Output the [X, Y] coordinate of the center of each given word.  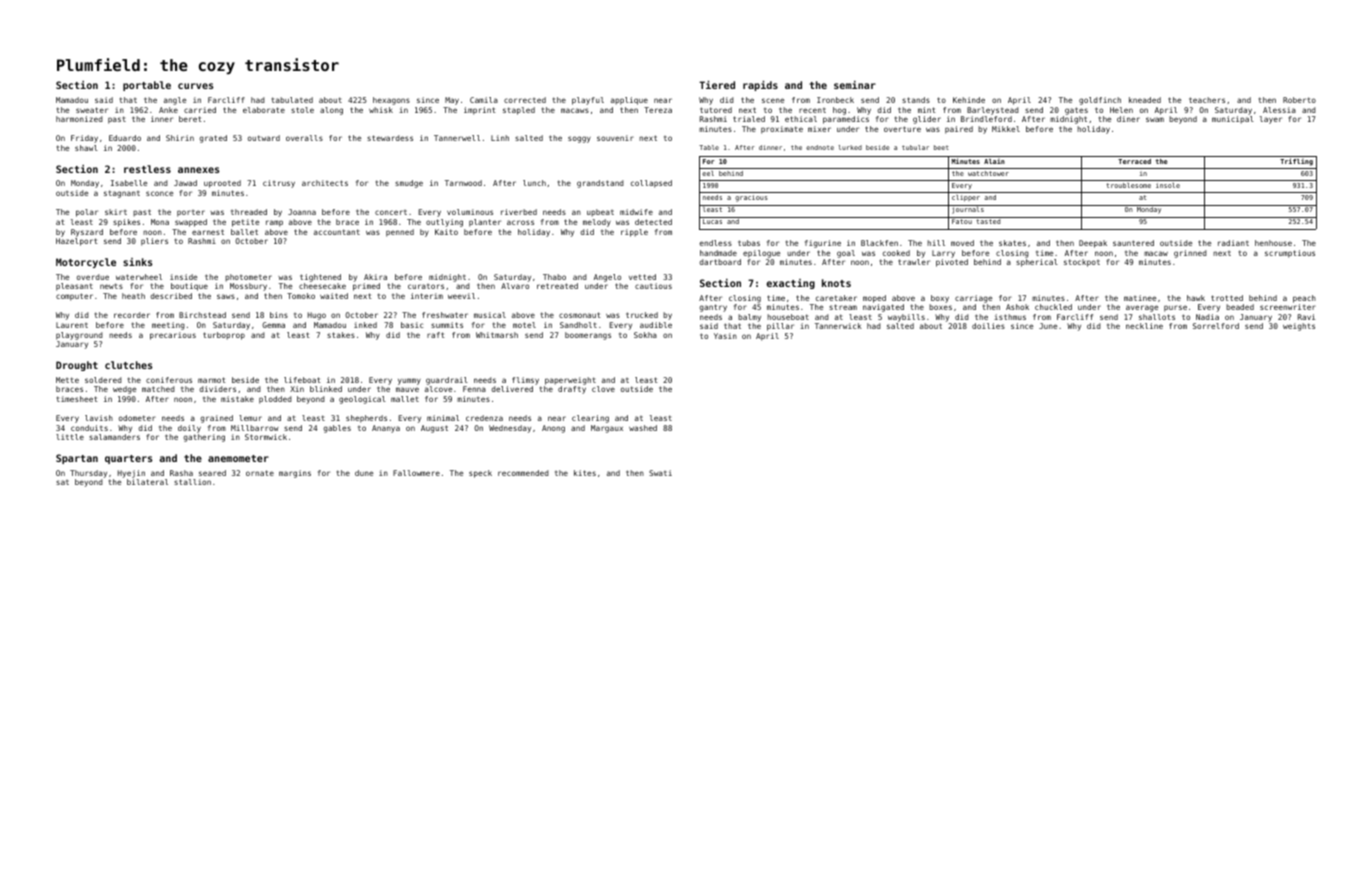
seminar [855, 85]
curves [195, 86]
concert [391, 212]
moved [962, 243]
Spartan [77, 459]
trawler [914, 262]
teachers [1207, 100]
